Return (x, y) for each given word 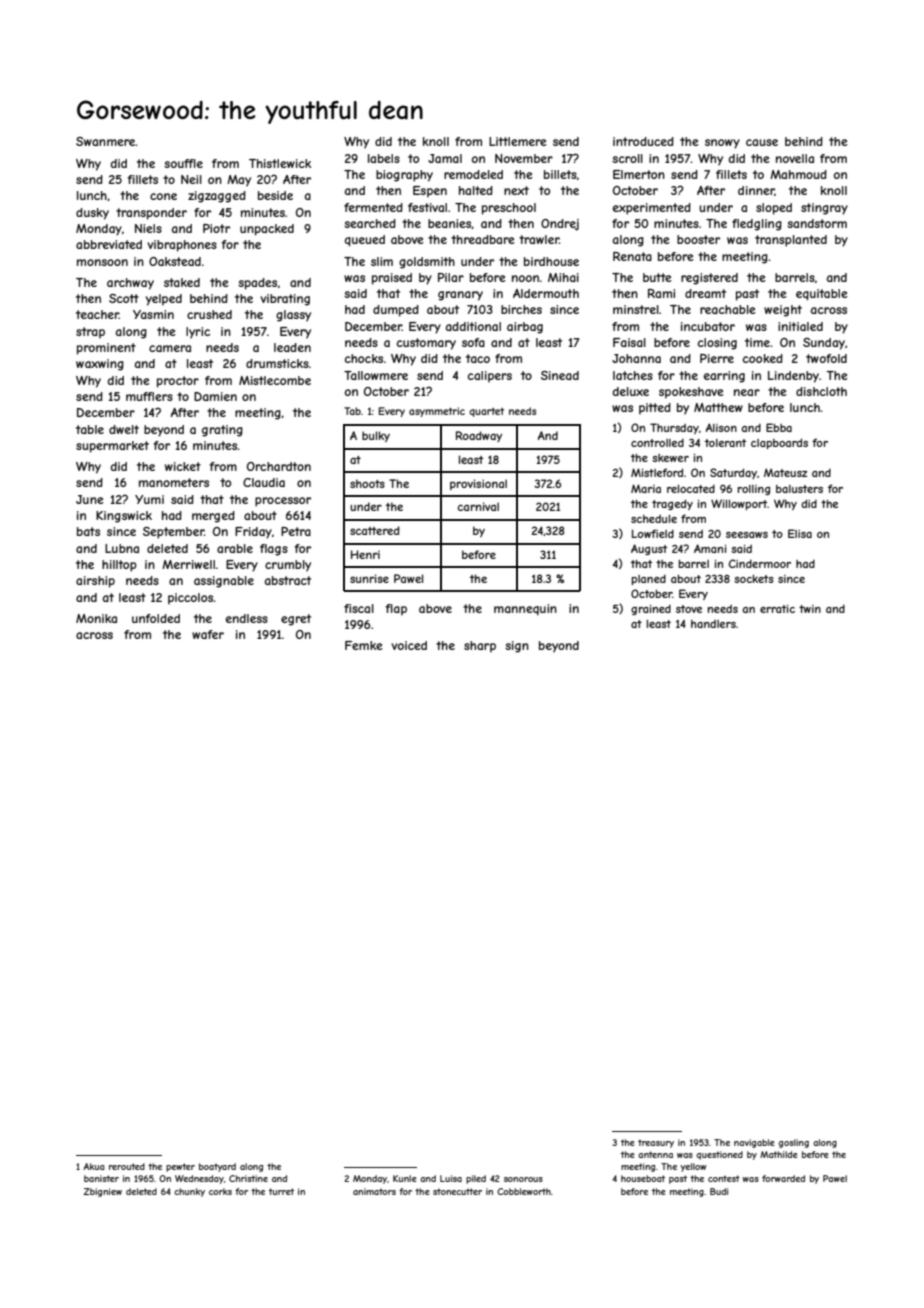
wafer (208, 634)
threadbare (483, 239)
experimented (652, 209)
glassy (293, 316)
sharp (480, 647)
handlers (713, 624)
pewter (180, 1167)
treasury (656, 1143)
